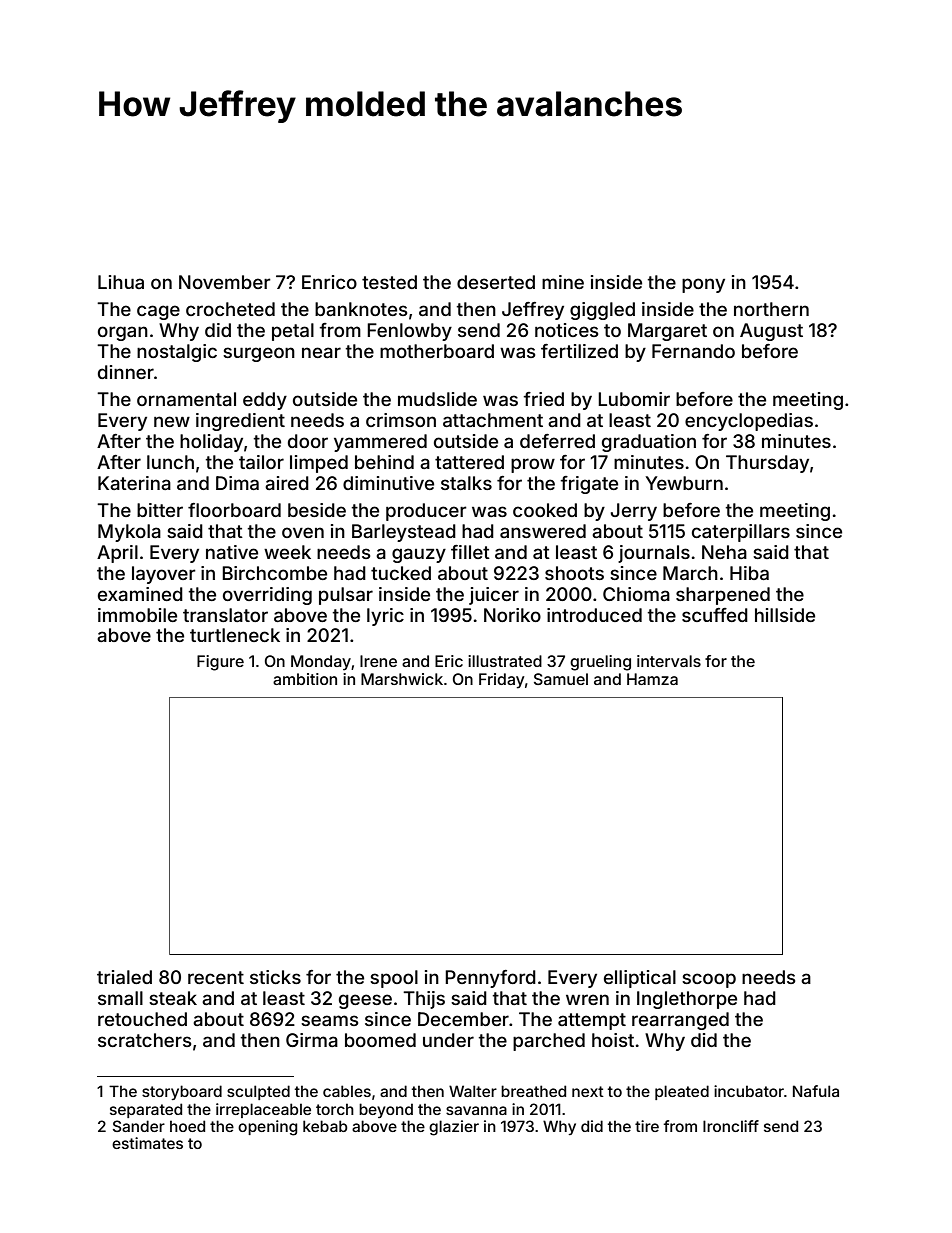 This image has width=952, height=1233. What do you see at coordinates (402, 679) in the image?
I see `Marshwick` at bounding box center [402, 679].
